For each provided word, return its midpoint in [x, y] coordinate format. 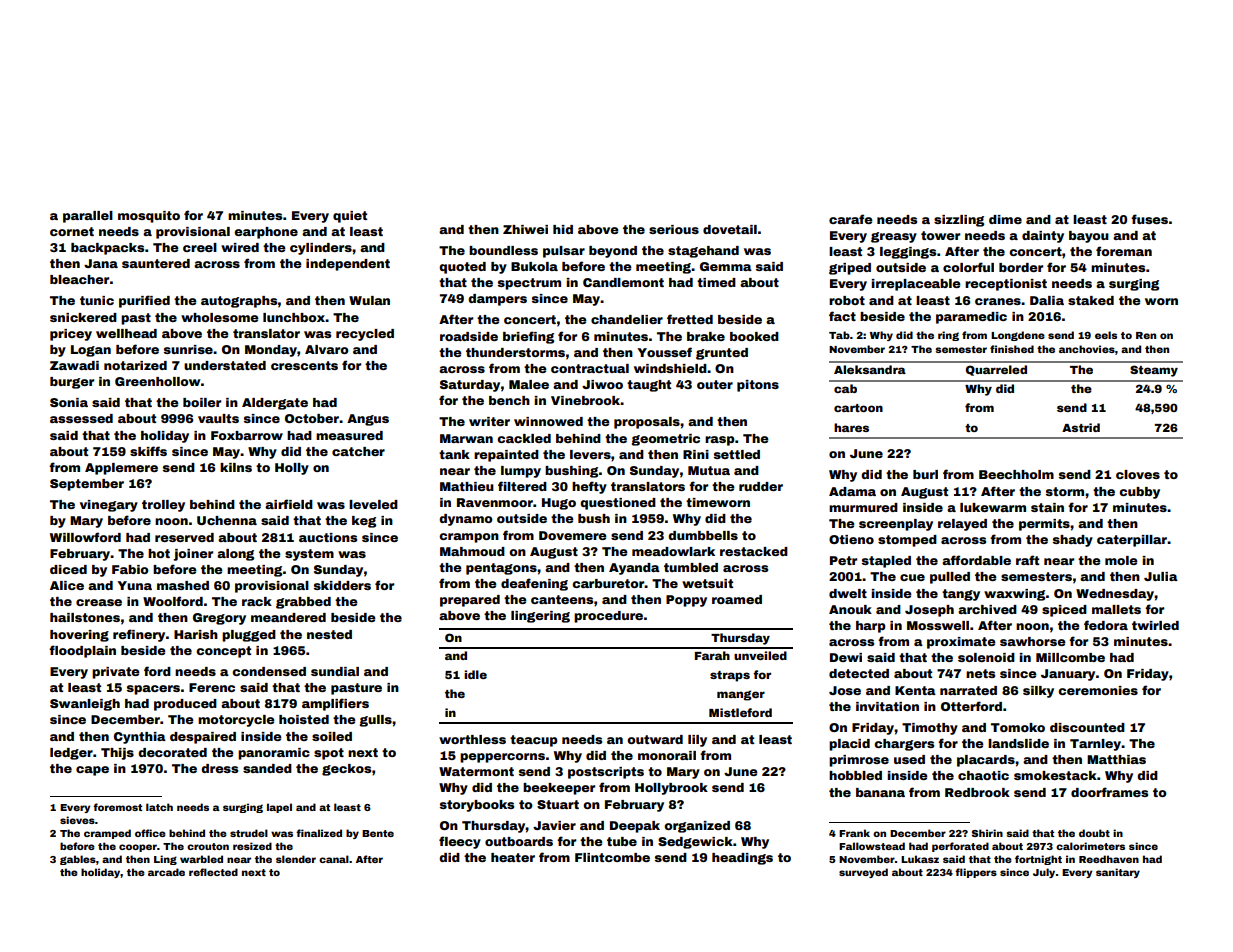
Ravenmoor [495, 502]
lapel [279, 808]
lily [697, 741]
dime [1005, 219]
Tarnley [1096, 745]
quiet [350, 217]
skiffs [148, 451]
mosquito [149, 217]
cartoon [858, 408]
